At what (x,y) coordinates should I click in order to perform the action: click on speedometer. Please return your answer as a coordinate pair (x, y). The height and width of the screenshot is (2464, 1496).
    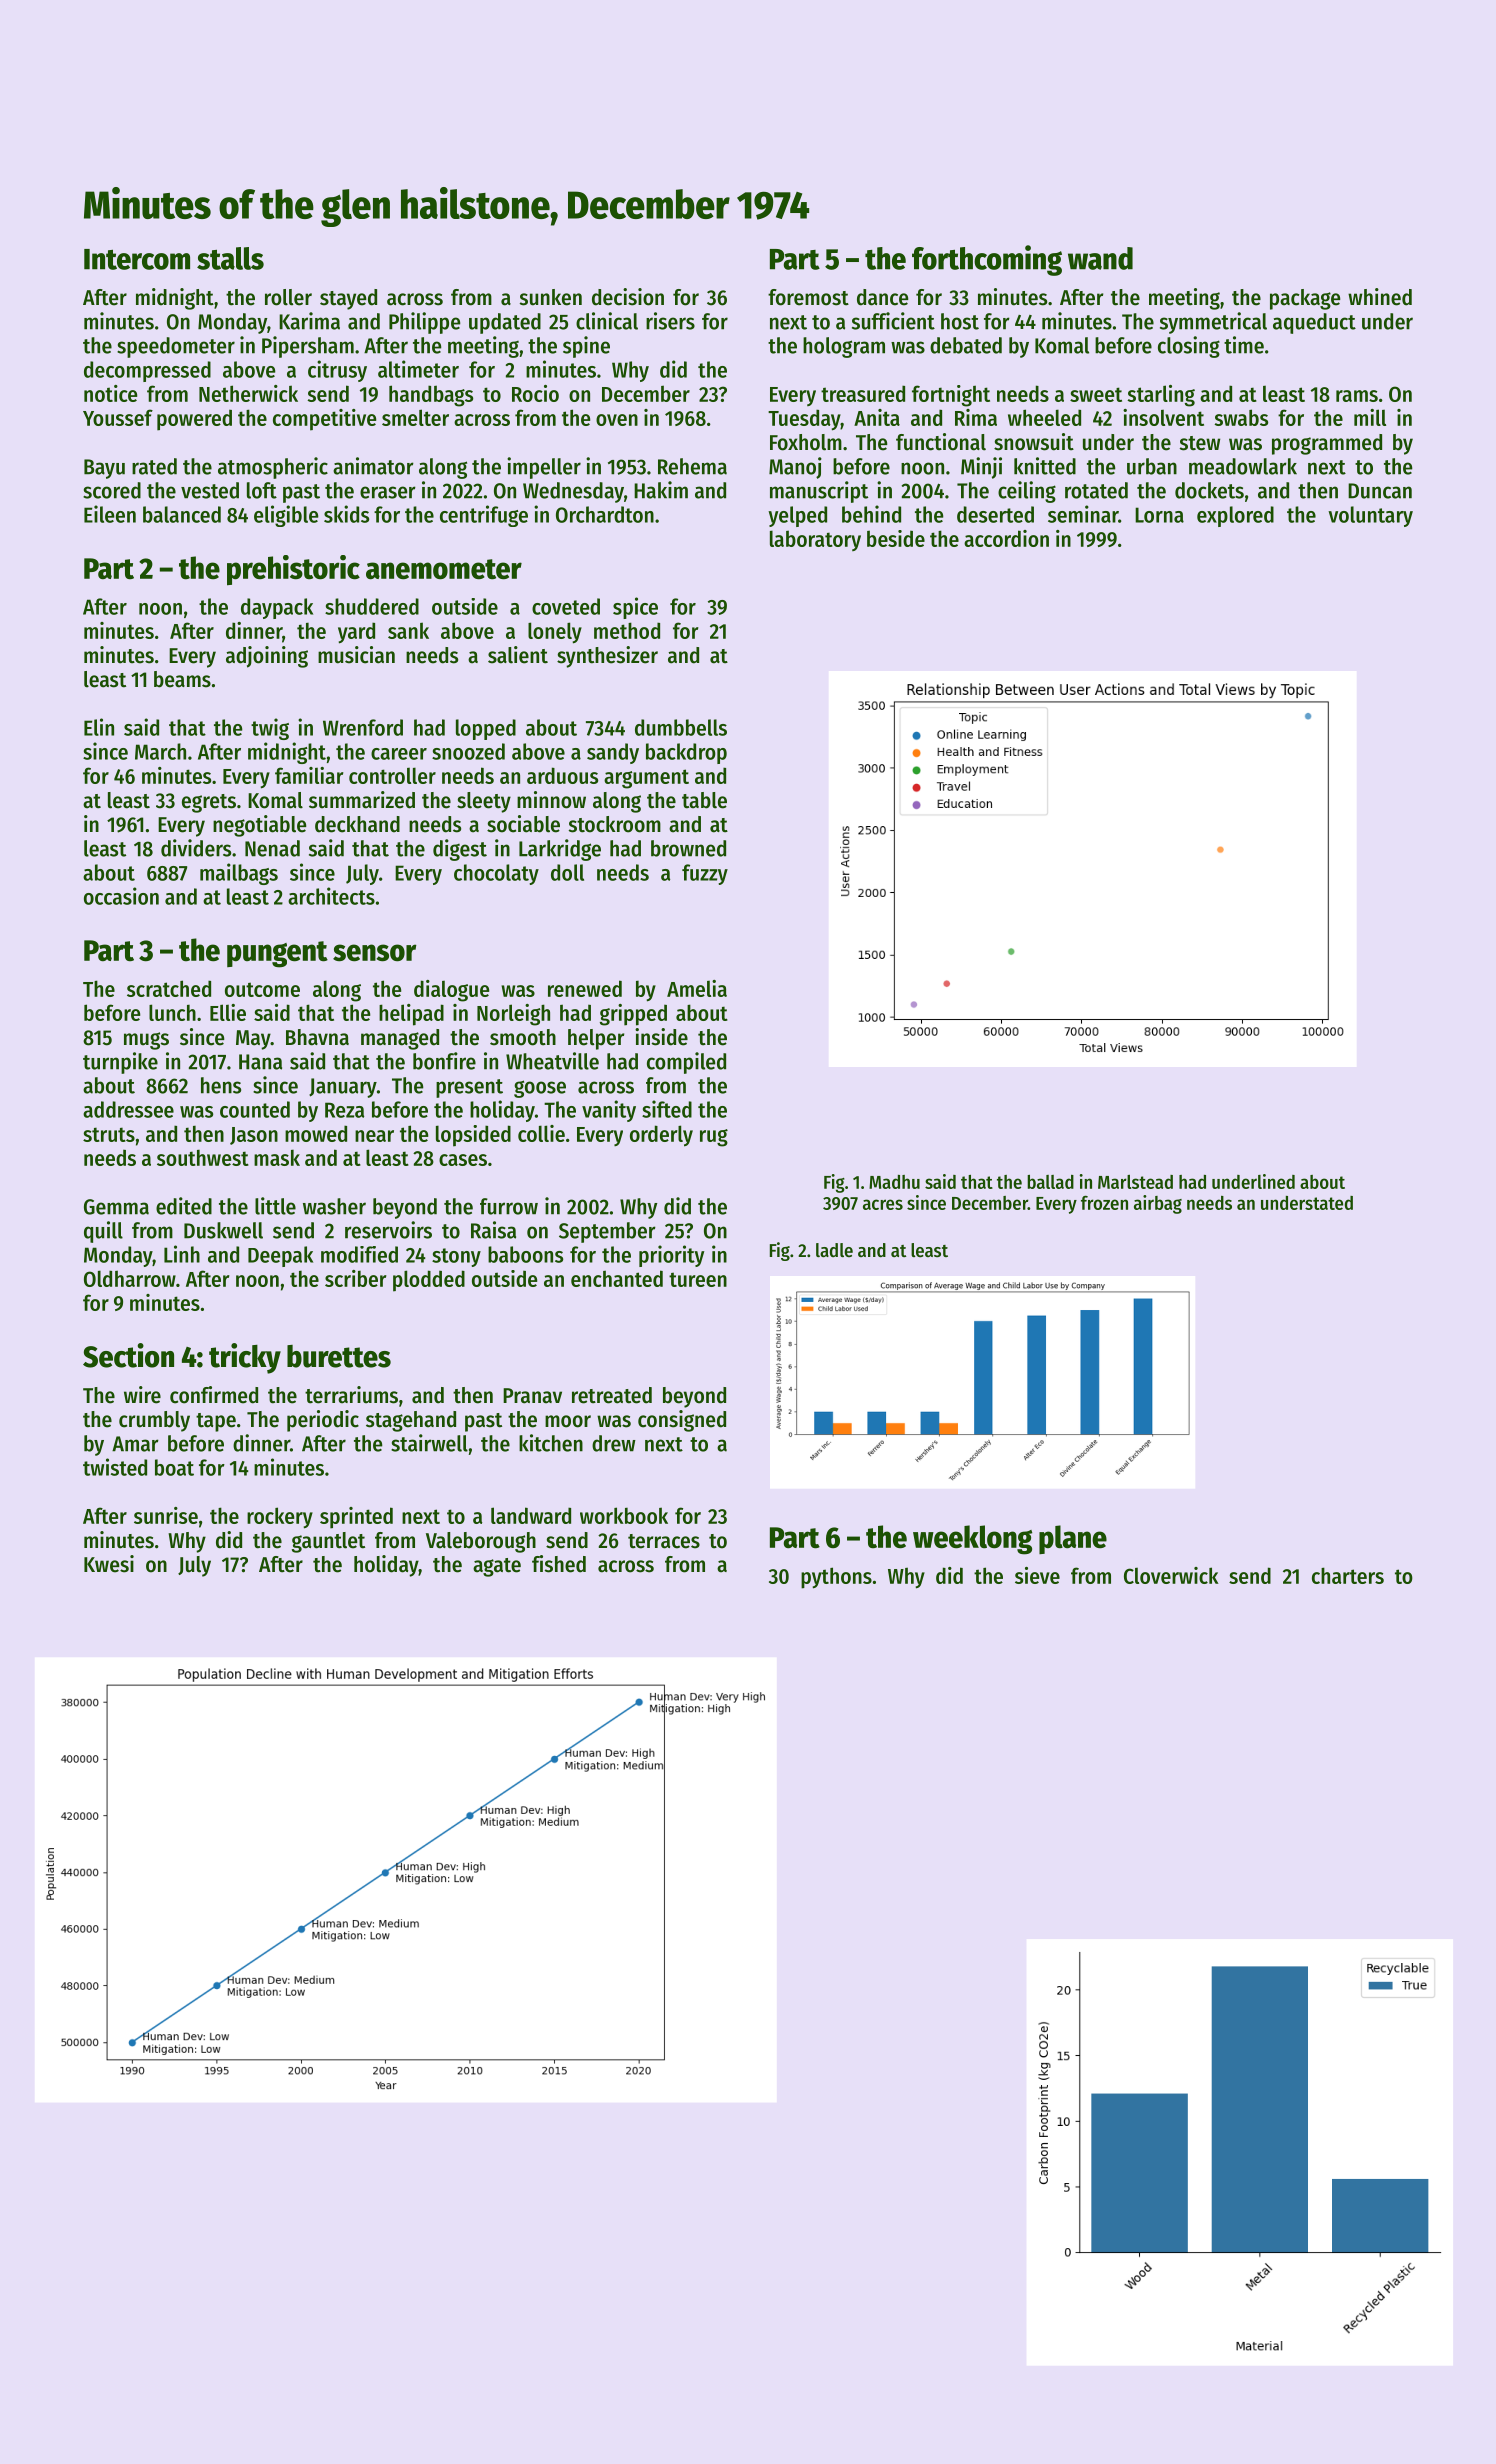
    Looking at the image, I should click on (176, 347).
